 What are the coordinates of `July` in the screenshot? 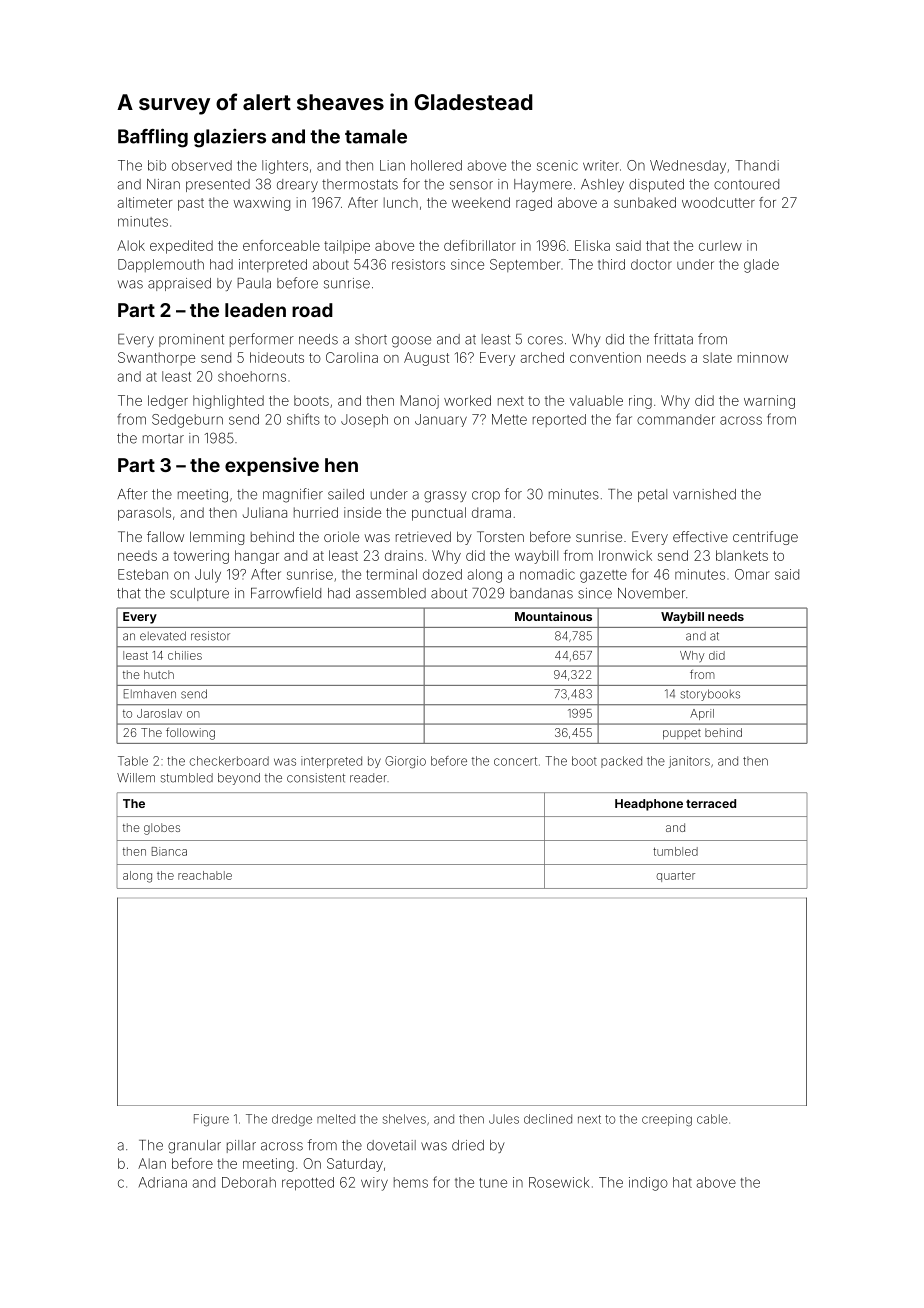 It's located at (208, 576).
